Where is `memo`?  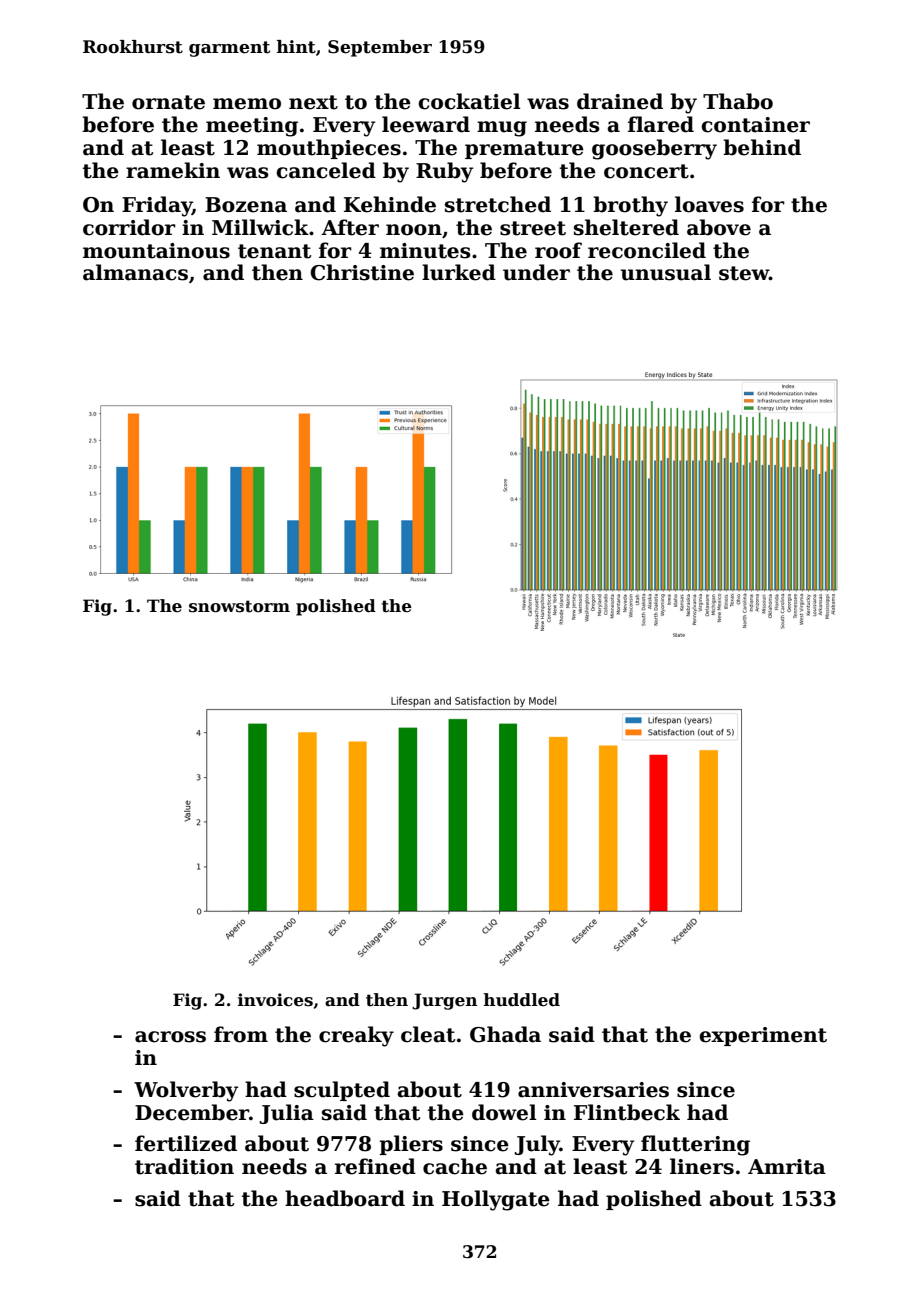 memo is located at coordinates (247, 104).
